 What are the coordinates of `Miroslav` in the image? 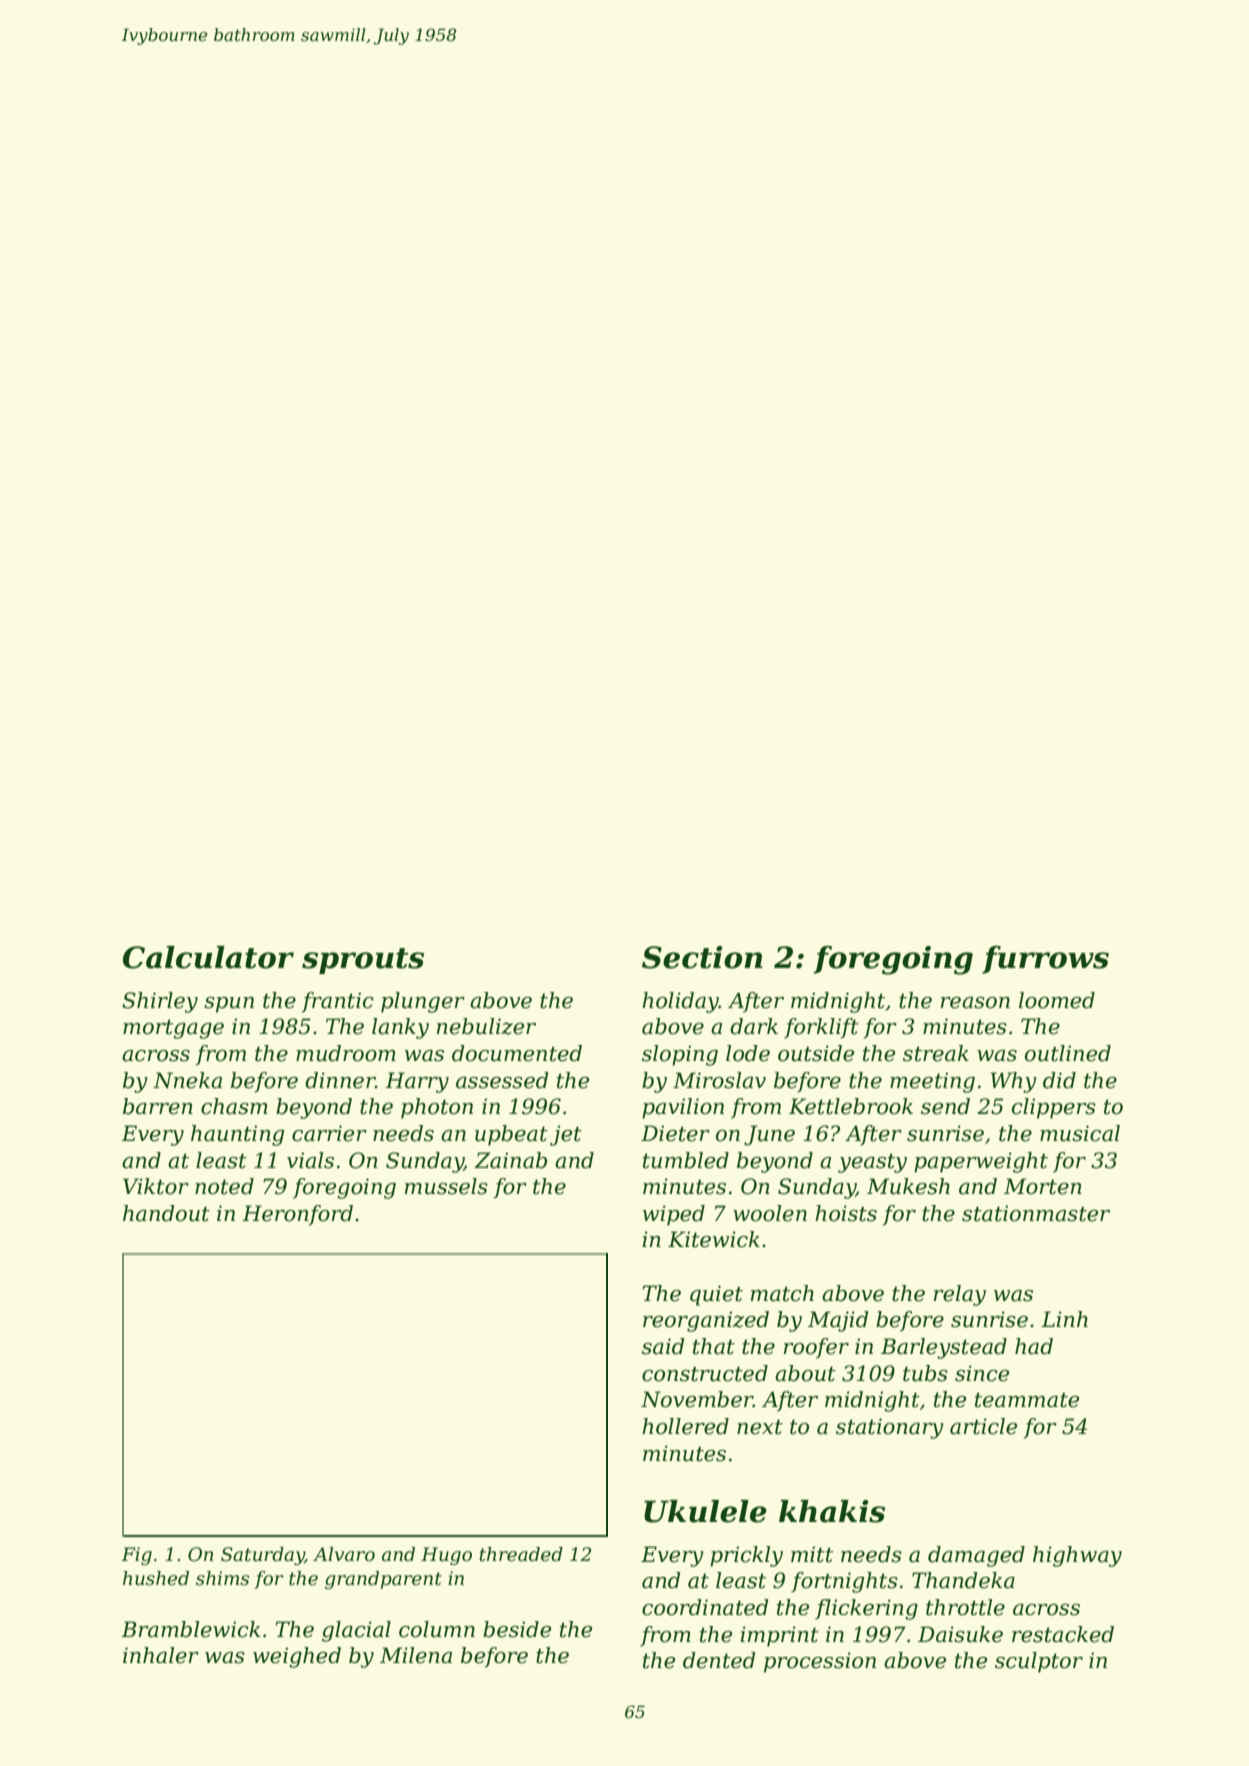 It's located at (719, 1080).
